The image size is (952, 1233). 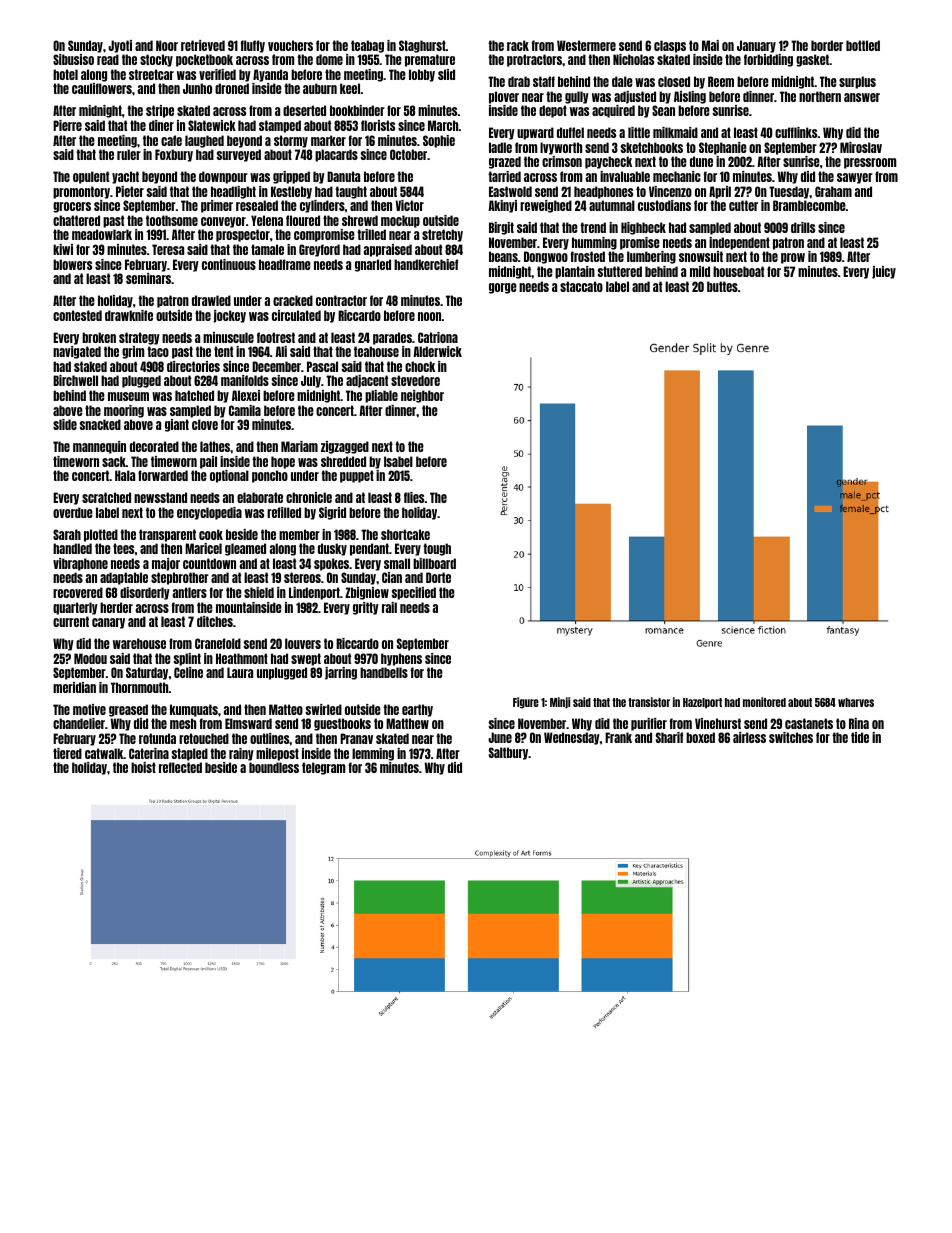 What do you see at coordinates (560, 703) in the document?
I see `Minji` at bounding box center [560, 703].
